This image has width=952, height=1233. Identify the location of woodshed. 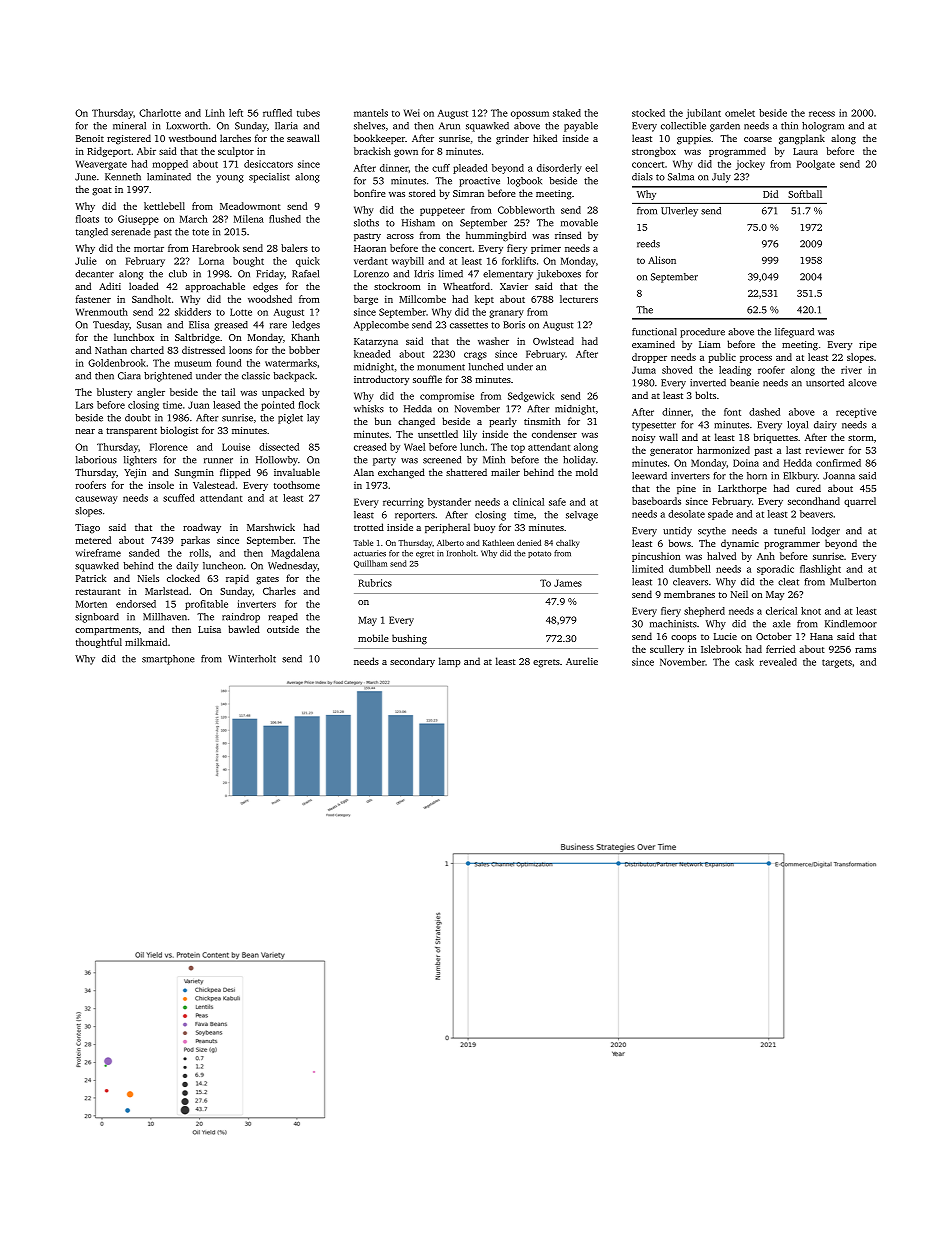
(270, 299).
